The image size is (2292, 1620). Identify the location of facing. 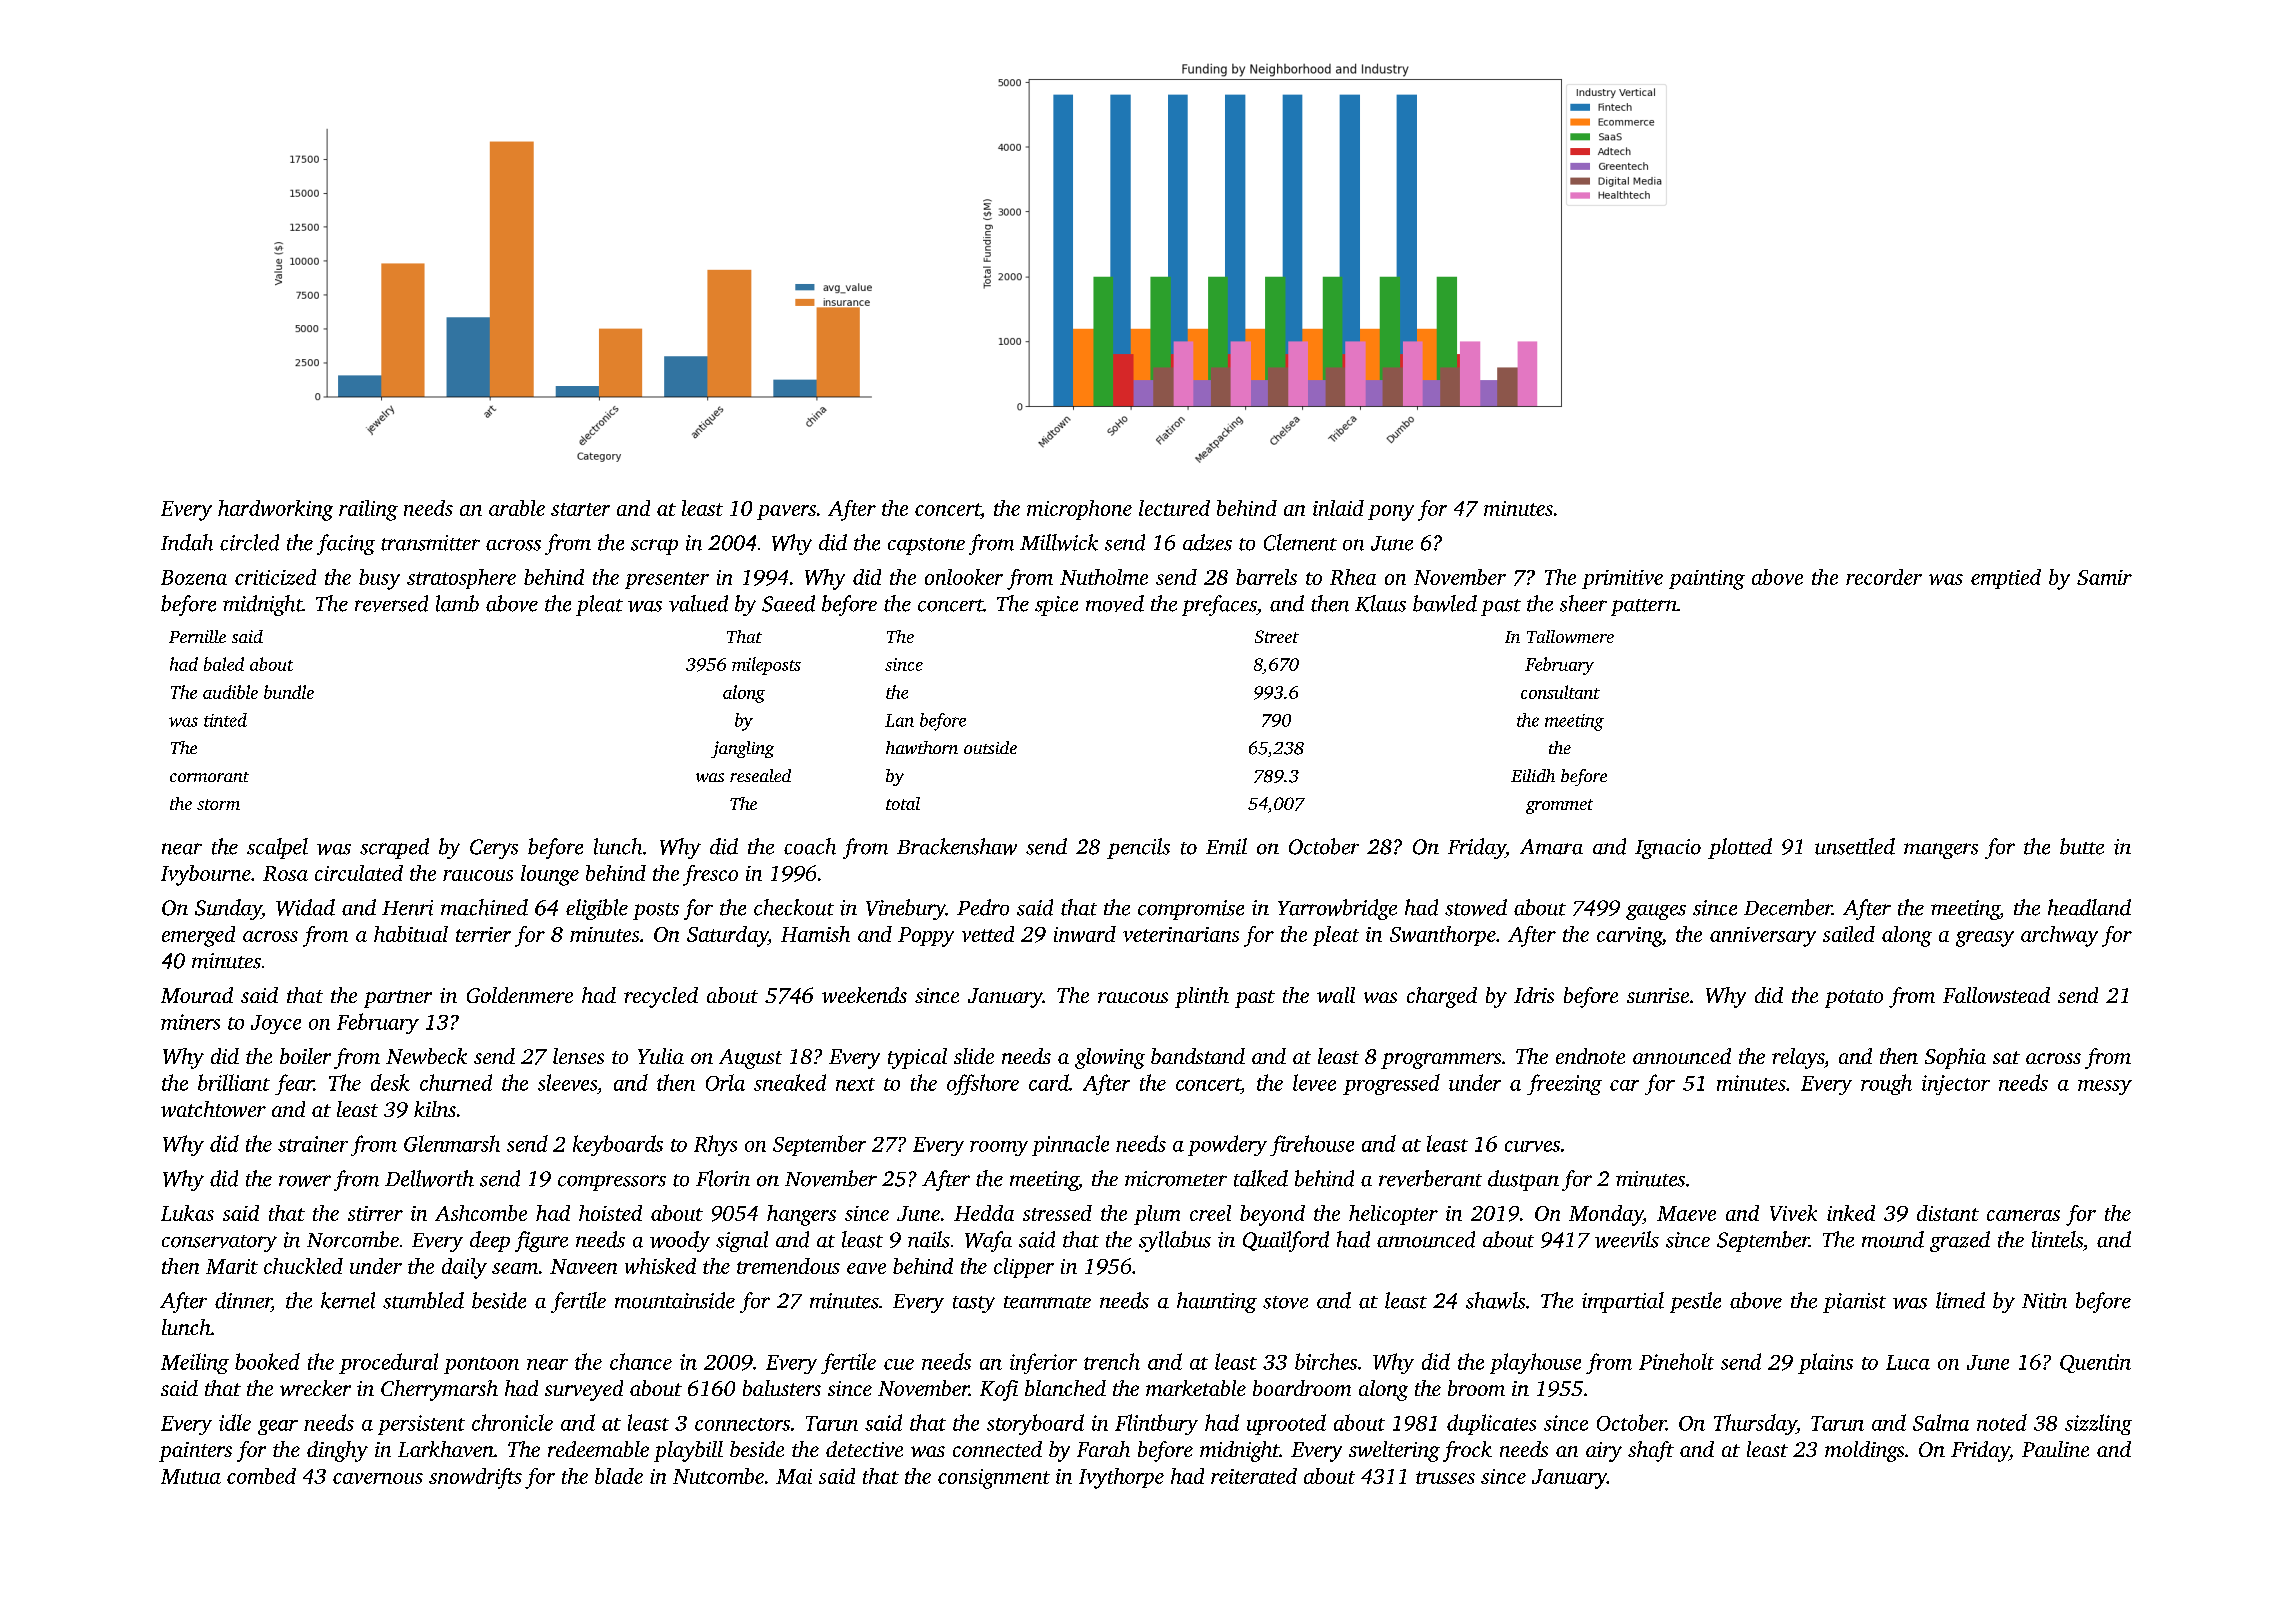
(346, 544).
